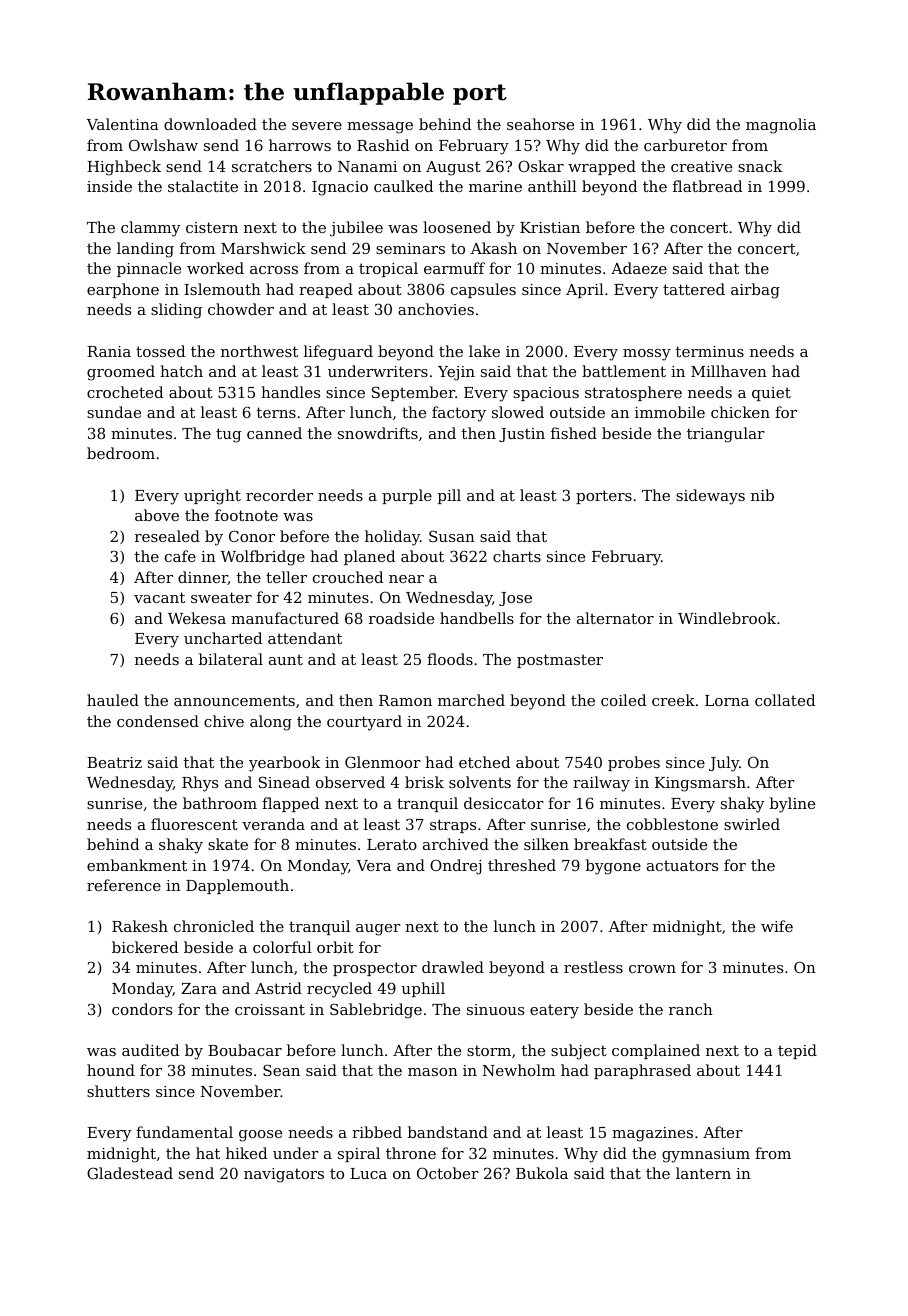  I want to click on Windlebrook, so click(727, 618).
